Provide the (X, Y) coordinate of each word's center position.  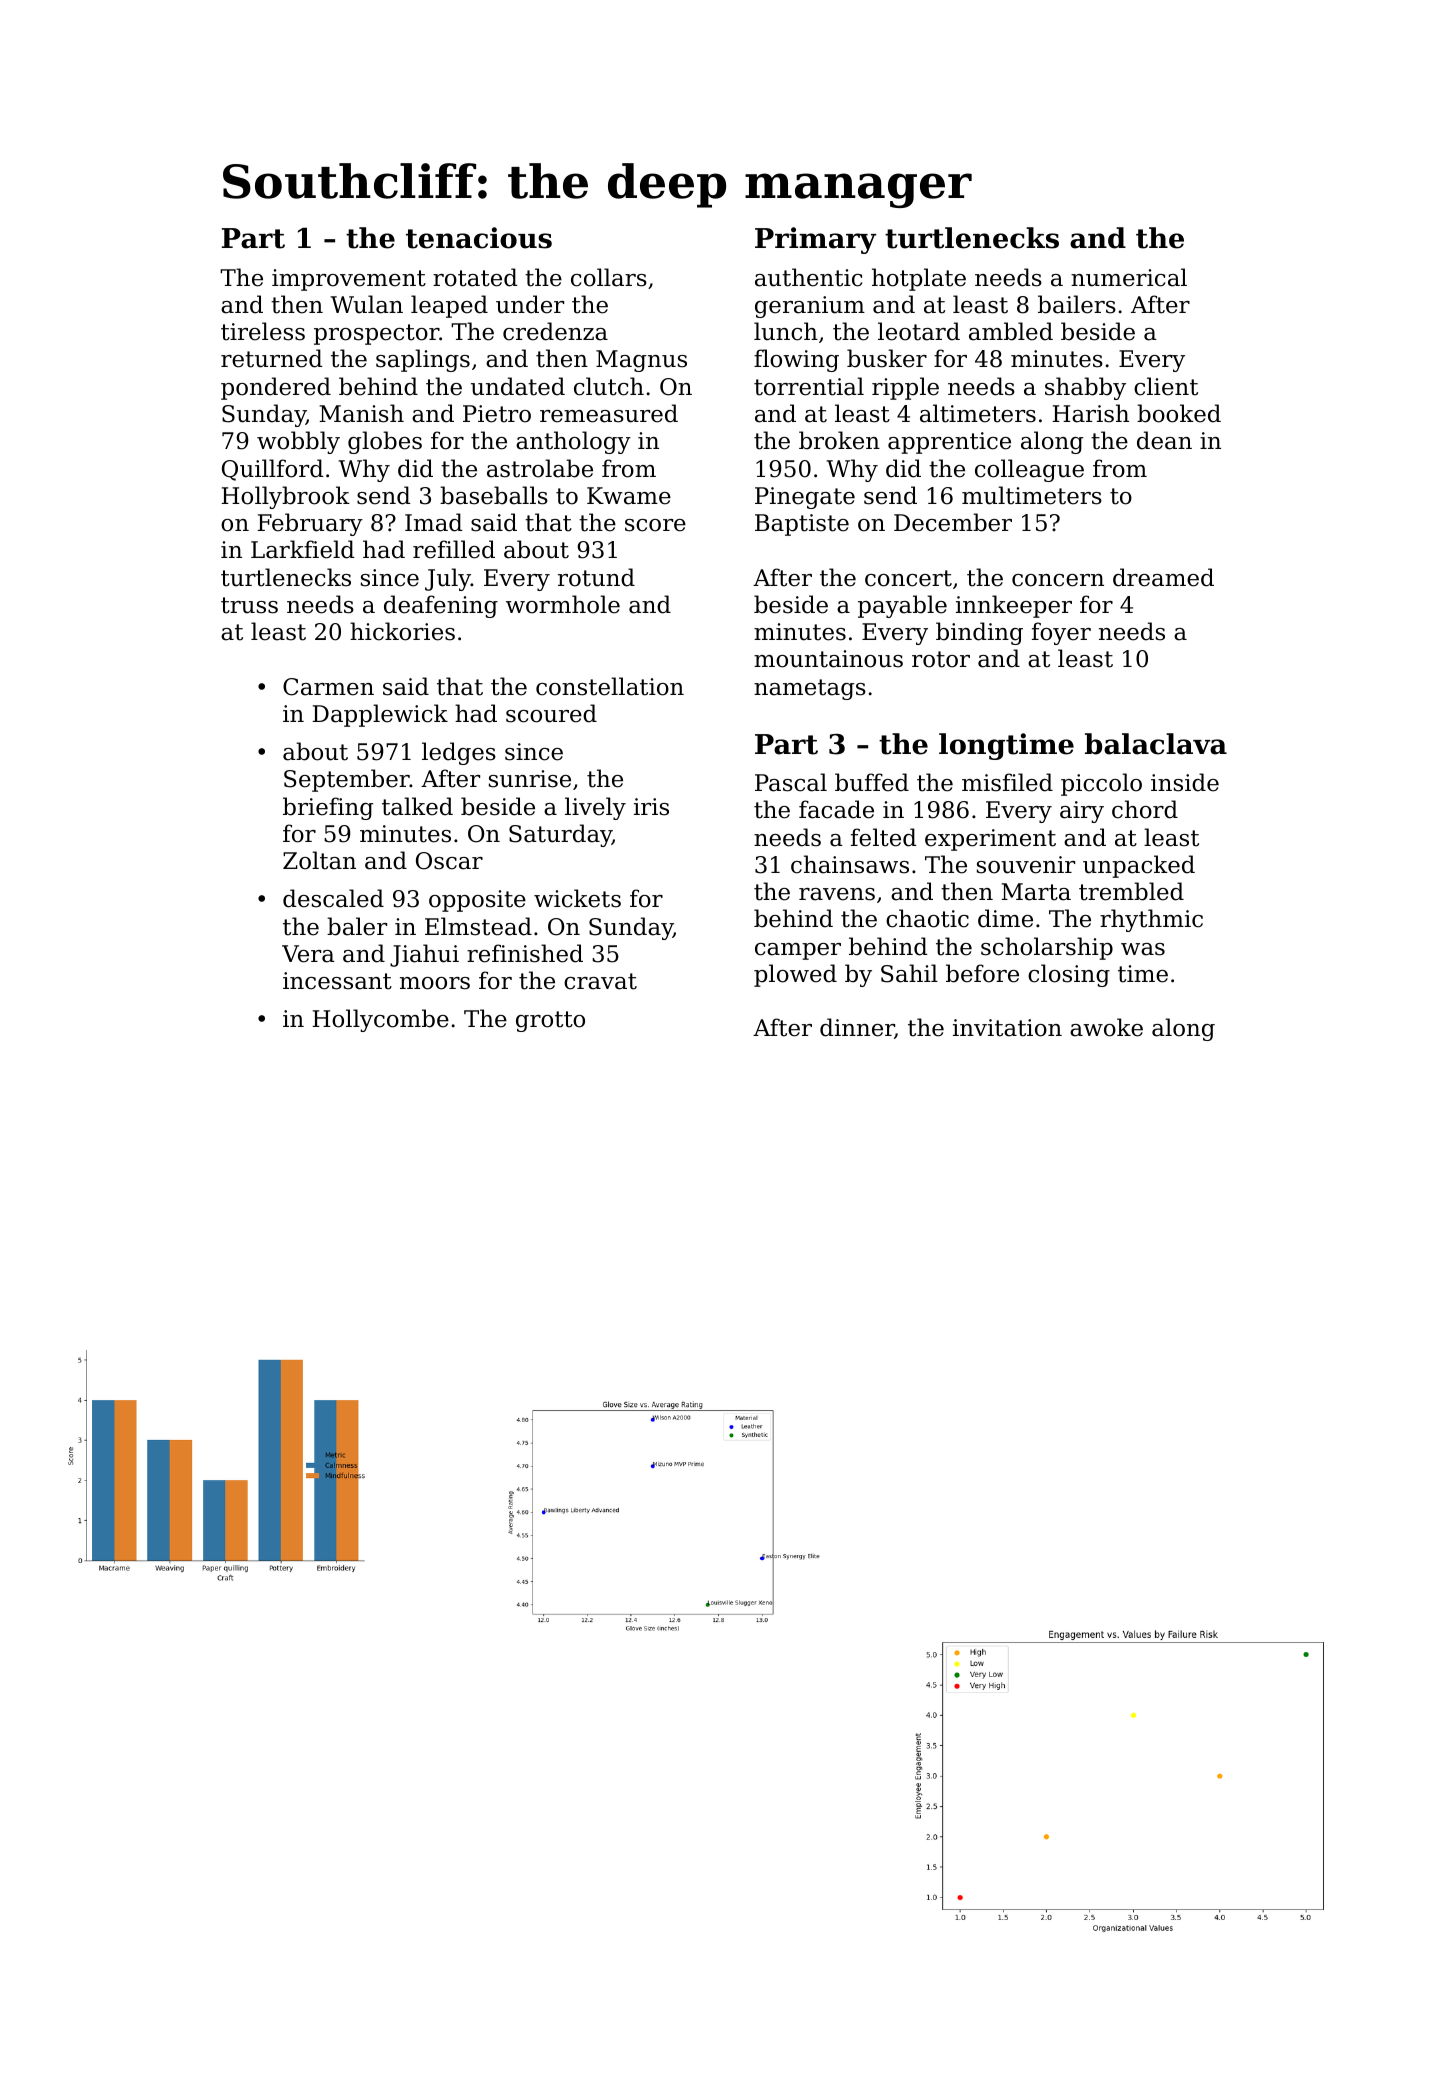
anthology (573, 442)
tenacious (479, 238)
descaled (333, 898)
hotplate (919, 279)
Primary (816, 240)
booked (1179, 413)
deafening (441, 606)
